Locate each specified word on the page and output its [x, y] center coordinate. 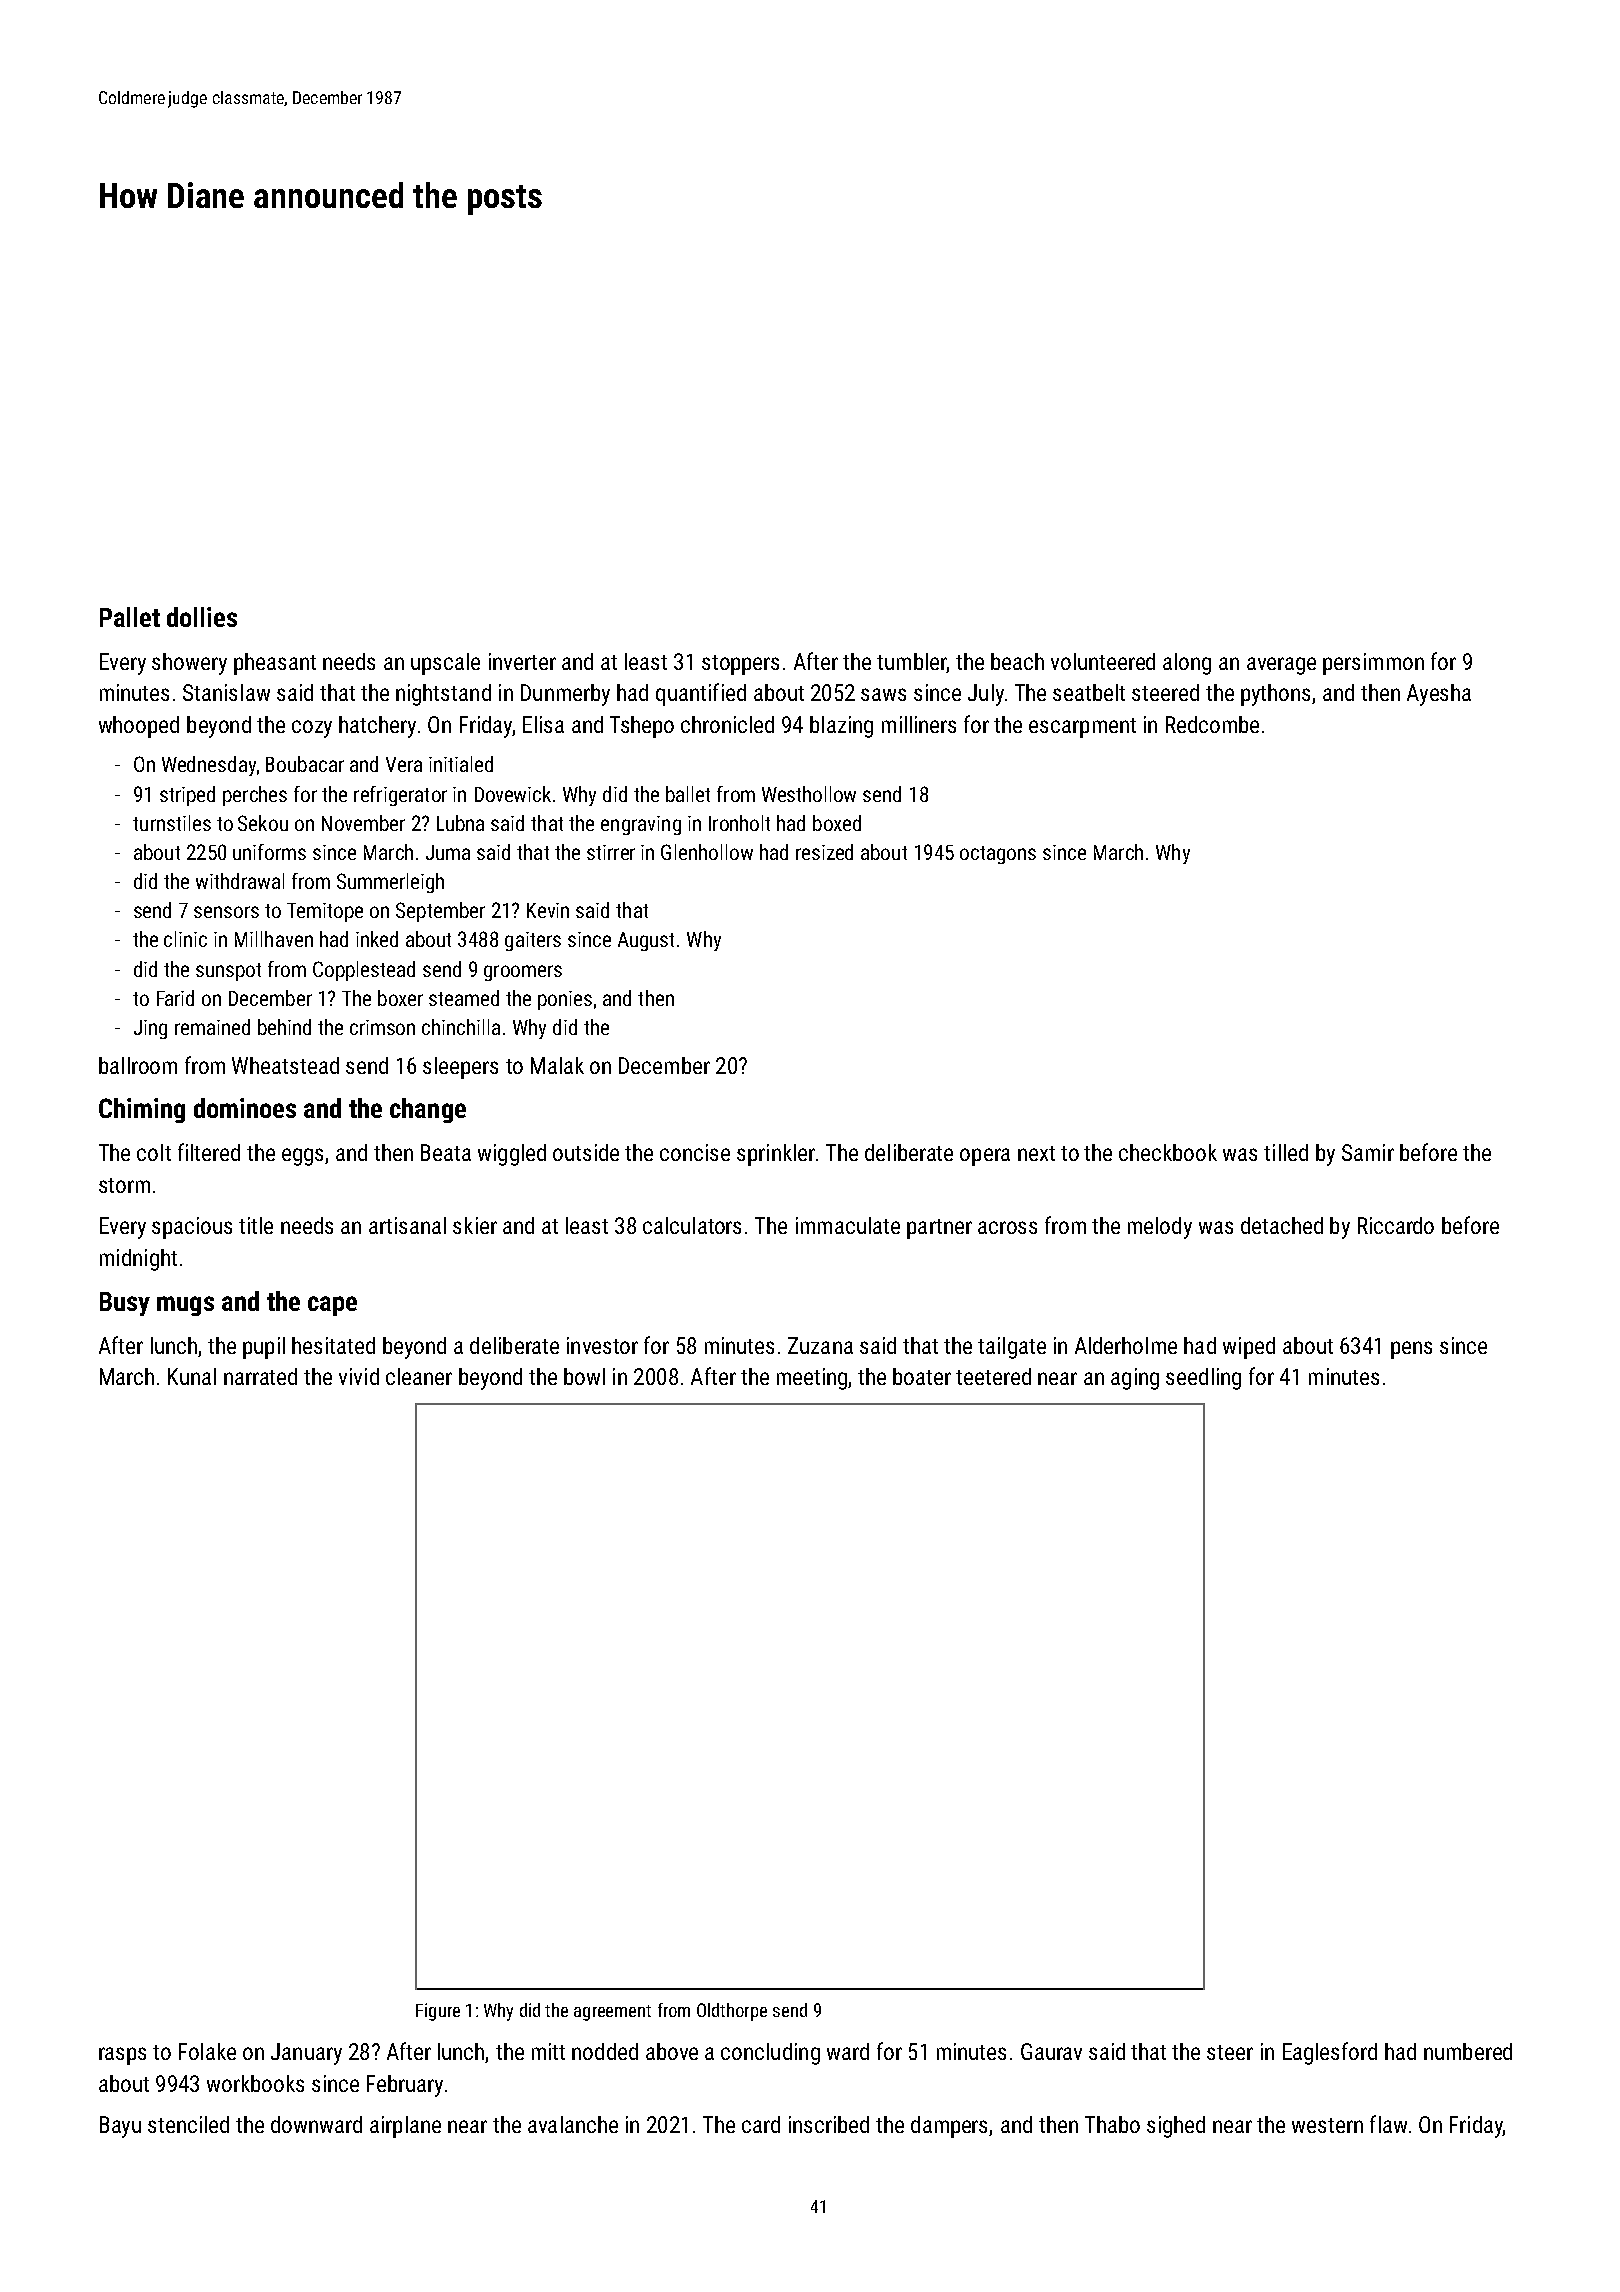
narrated [260, 1376]
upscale [445, 664]
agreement [612, 2013]
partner [939, 1229]
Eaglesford [1330, 2053]
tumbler [912, 661]
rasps [122, 2056]
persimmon [1373, 664]
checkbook [1168, 1152]
